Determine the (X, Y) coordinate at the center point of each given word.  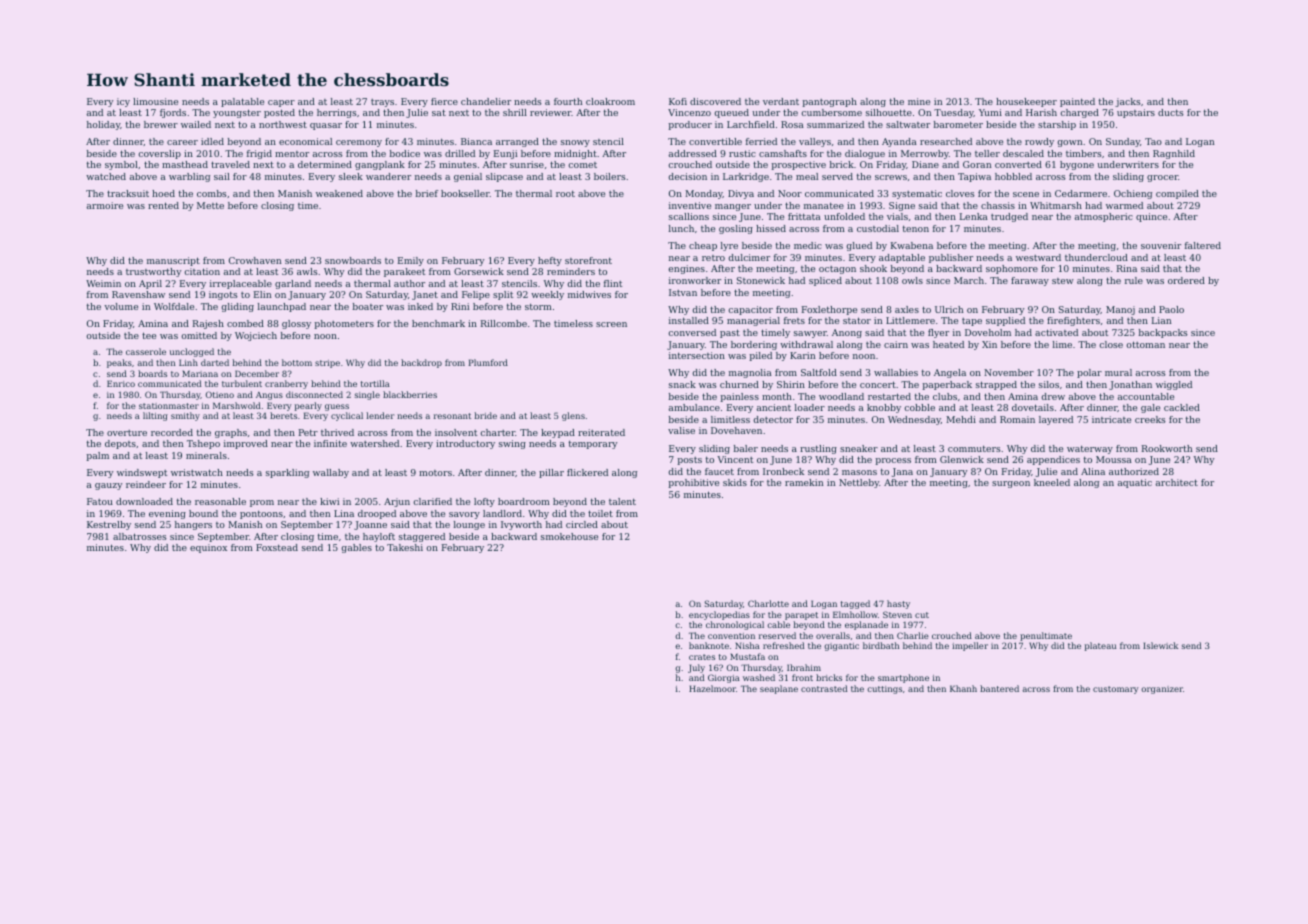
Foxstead (277, 547)
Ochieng (1133, 194)
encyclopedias (719, 615)
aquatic (1135, 483)
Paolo (1171, 309)
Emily (411, 261)
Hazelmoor (712, 688)
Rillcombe (504, 323)
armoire (105, 205)
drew (1053, 396)
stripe (327, 364)
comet (583, 165)
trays (382, 103)
